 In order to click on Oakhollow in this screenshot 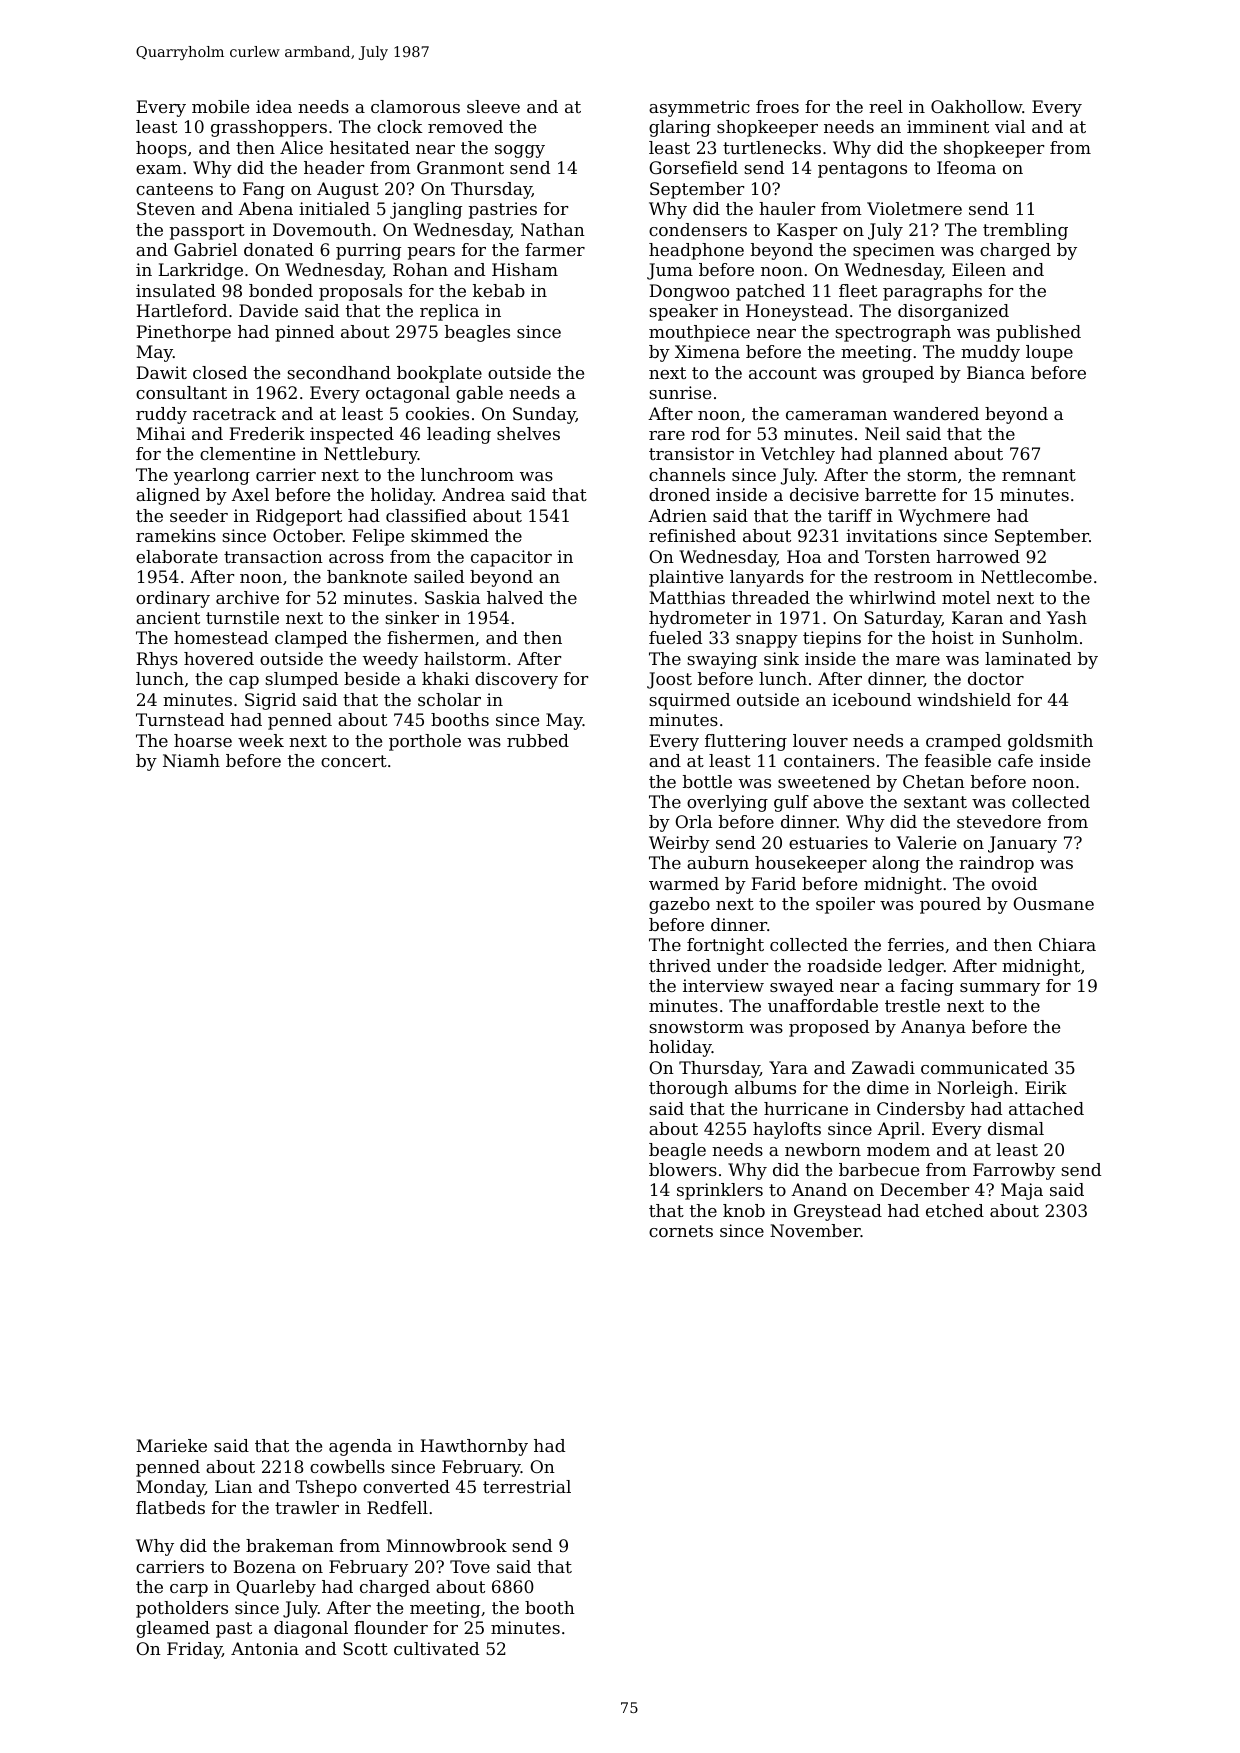, I will do `click(976, 106)`.
